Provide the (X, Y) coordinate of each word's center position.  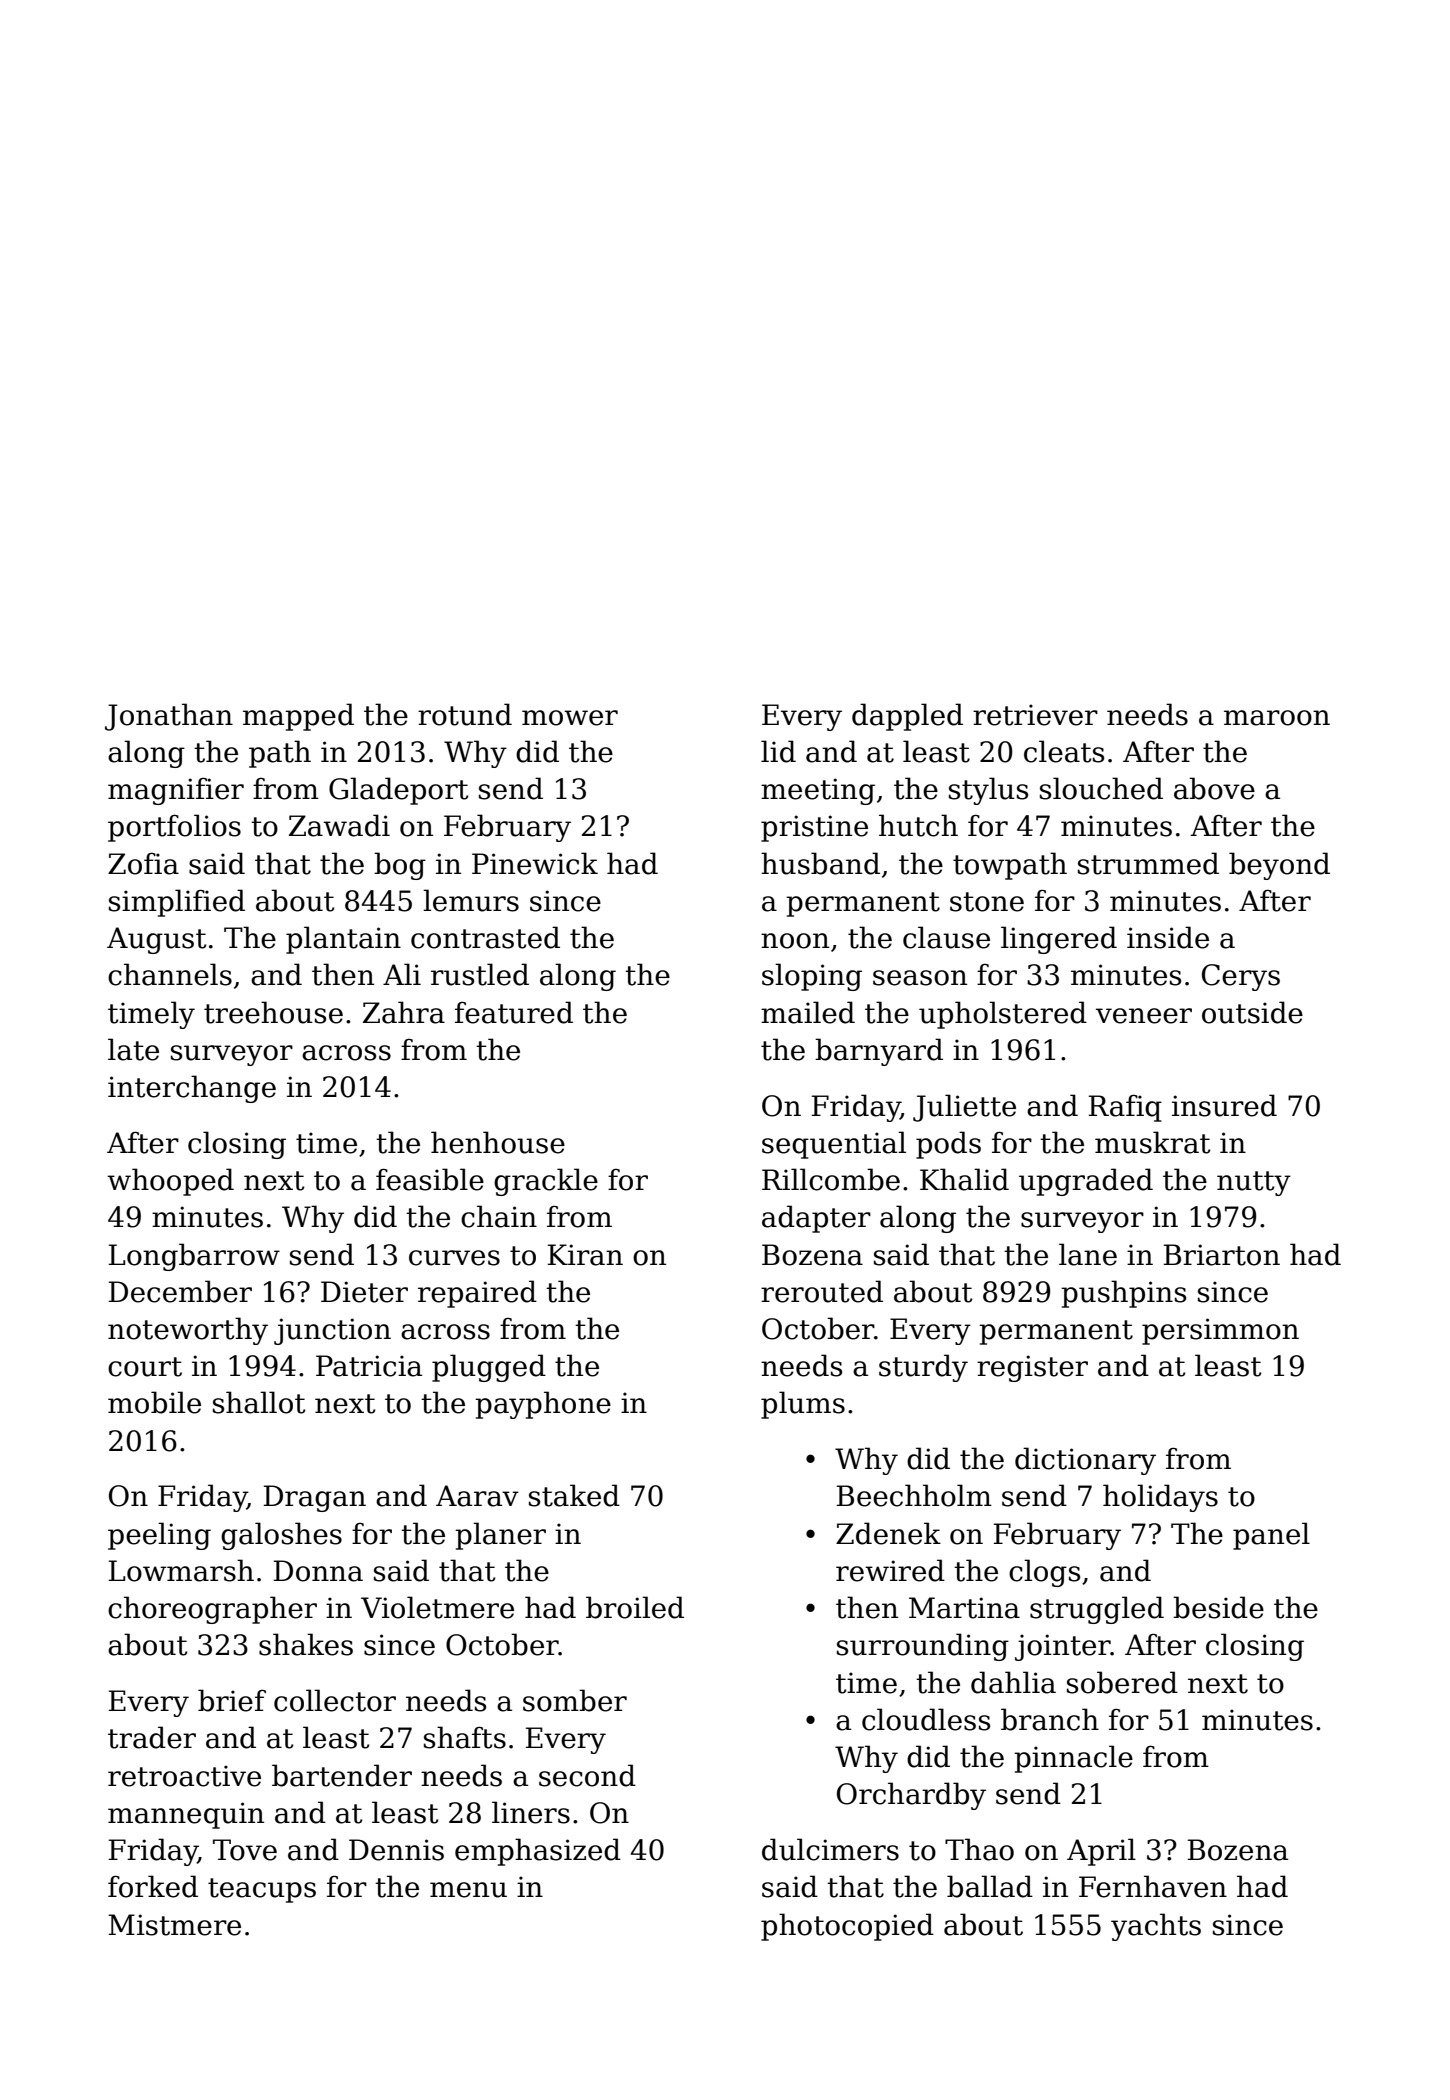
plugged (489, 1368)
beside (1218, 1607)
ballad (990, 1886)
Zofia (143, 863)
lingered (1059, 940)
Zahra (404, 1012)
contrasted (485, 937)
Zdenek (888, 1533)
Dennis (396, 1850)
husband (820, 863)
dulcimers (830, 1849)
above (1214, 788)
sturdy (923, 1368)
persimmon (1220, 1331)
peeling (159, 1536)
